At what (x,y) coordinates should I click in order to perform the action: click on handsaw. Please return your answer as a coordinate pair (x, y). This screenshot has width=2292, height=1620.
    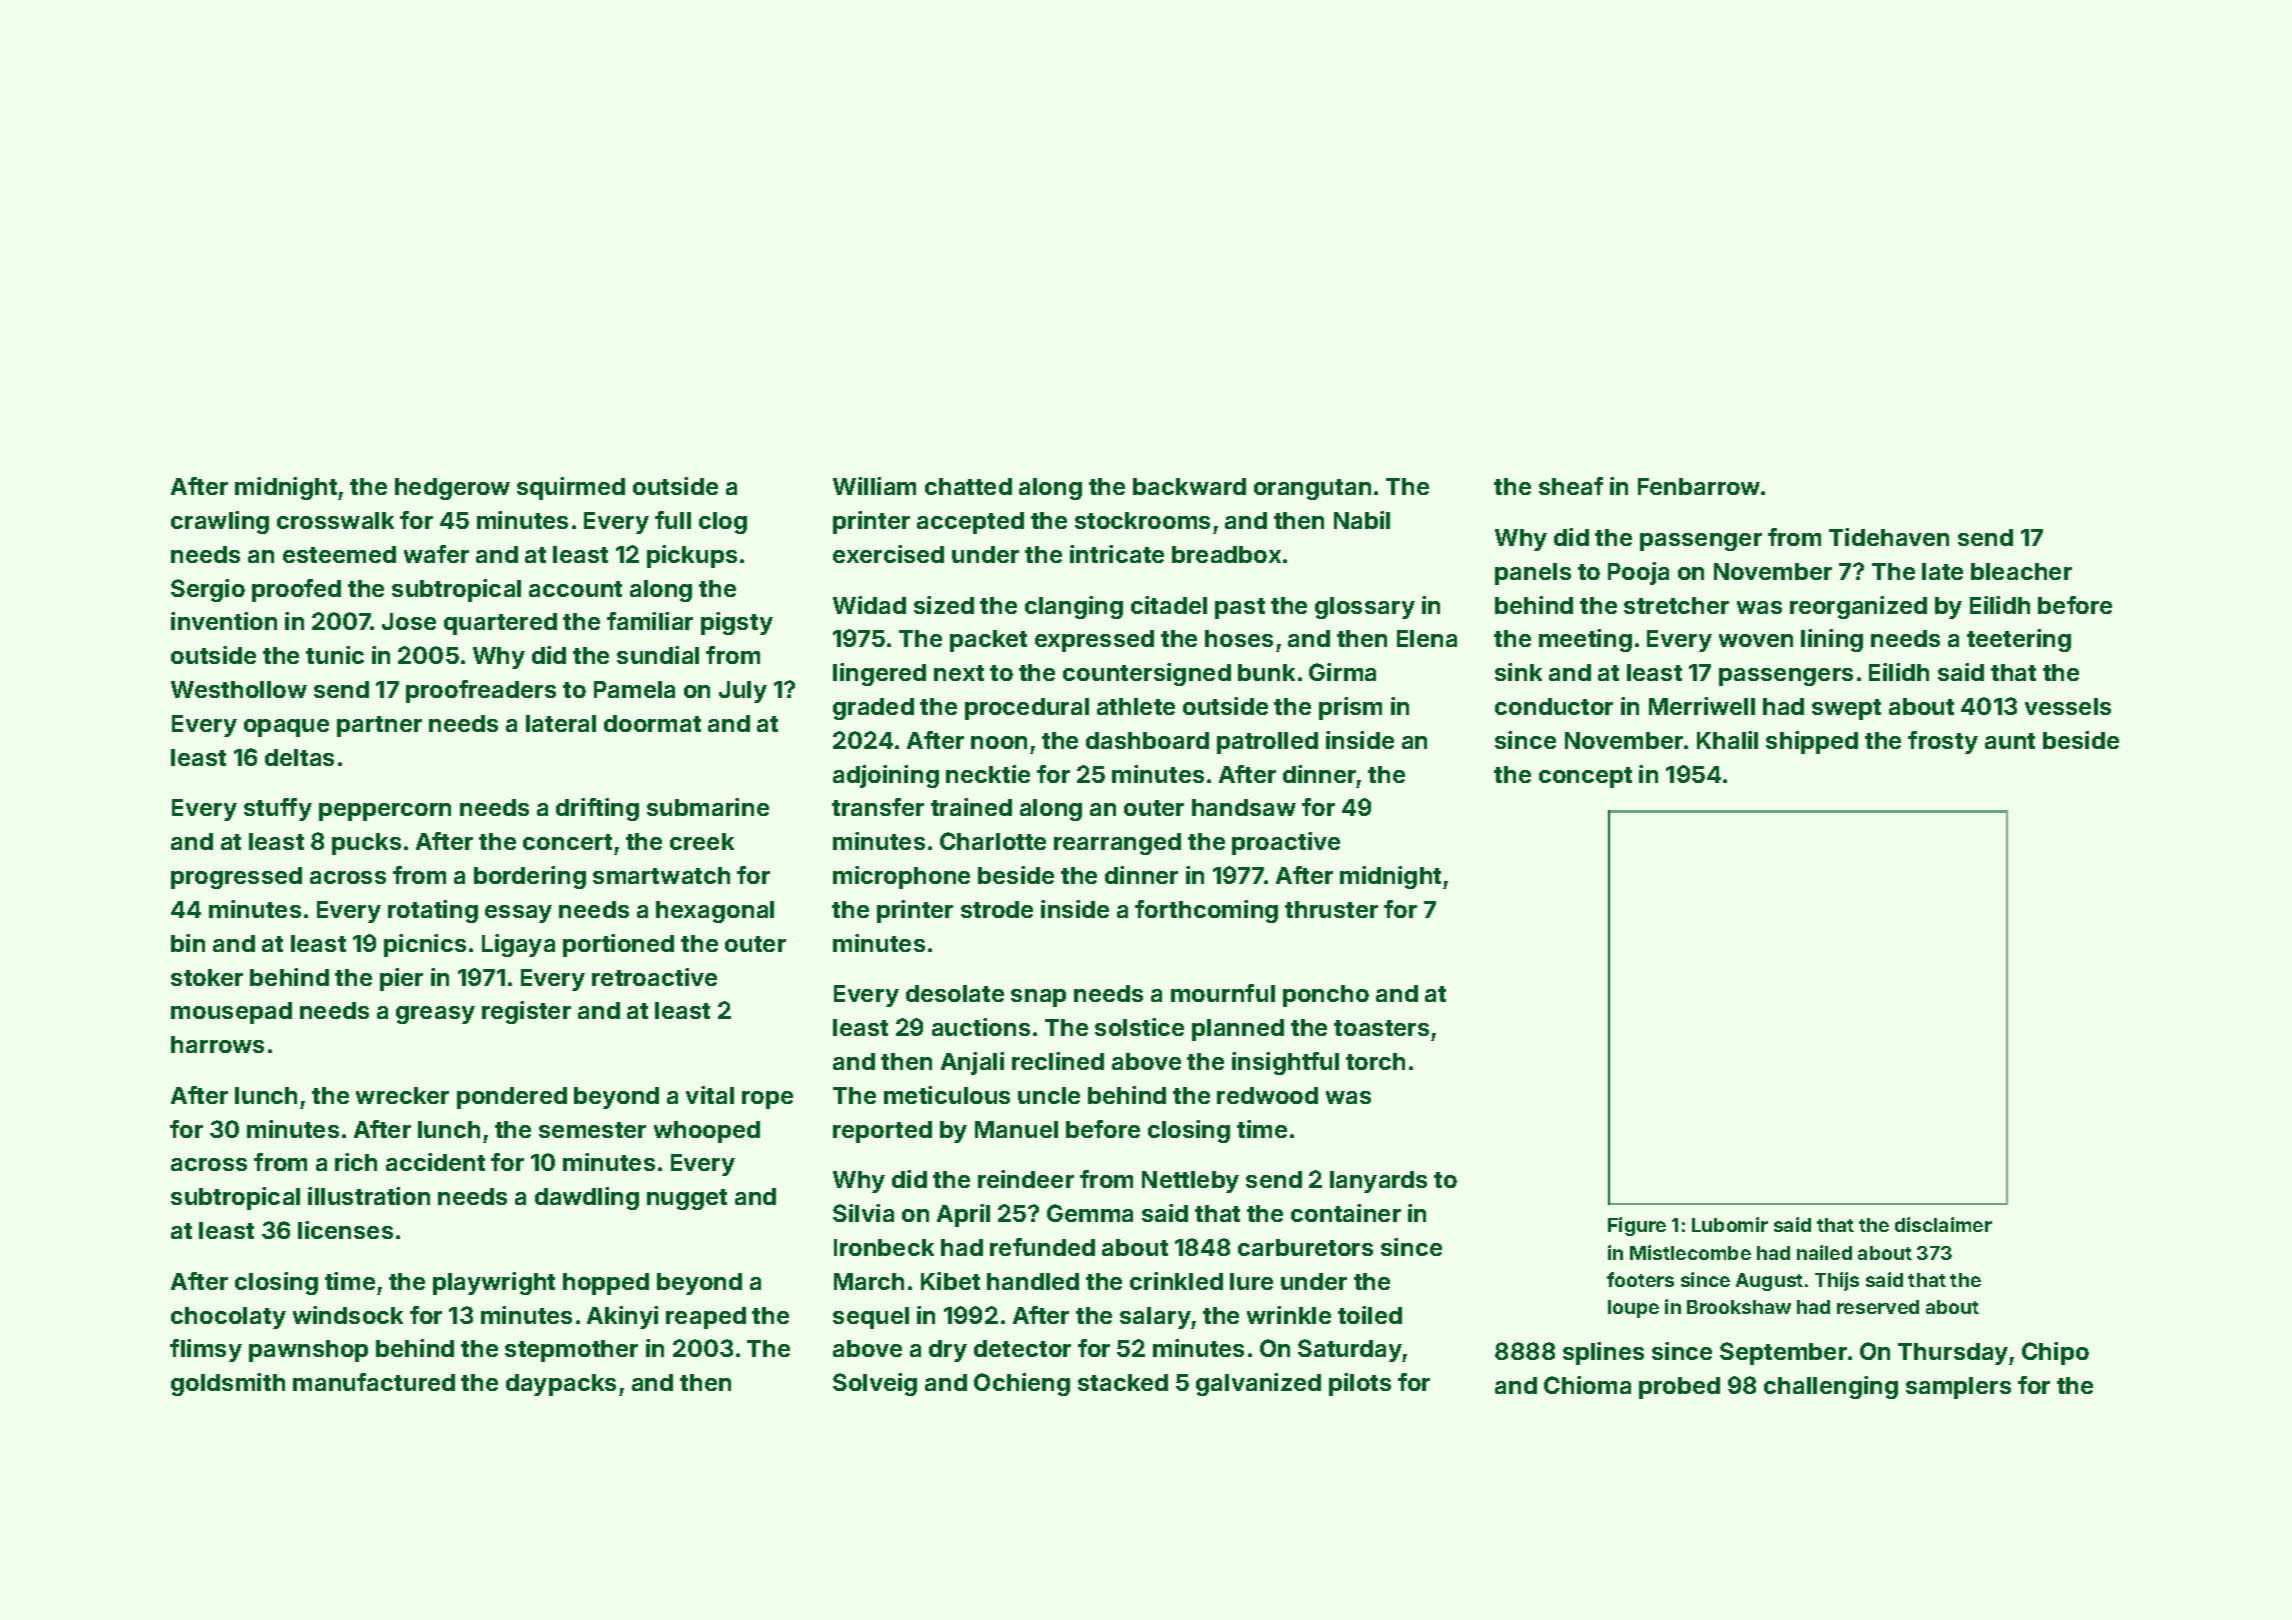
    Looking at the image, I should click on (1244, 807).
